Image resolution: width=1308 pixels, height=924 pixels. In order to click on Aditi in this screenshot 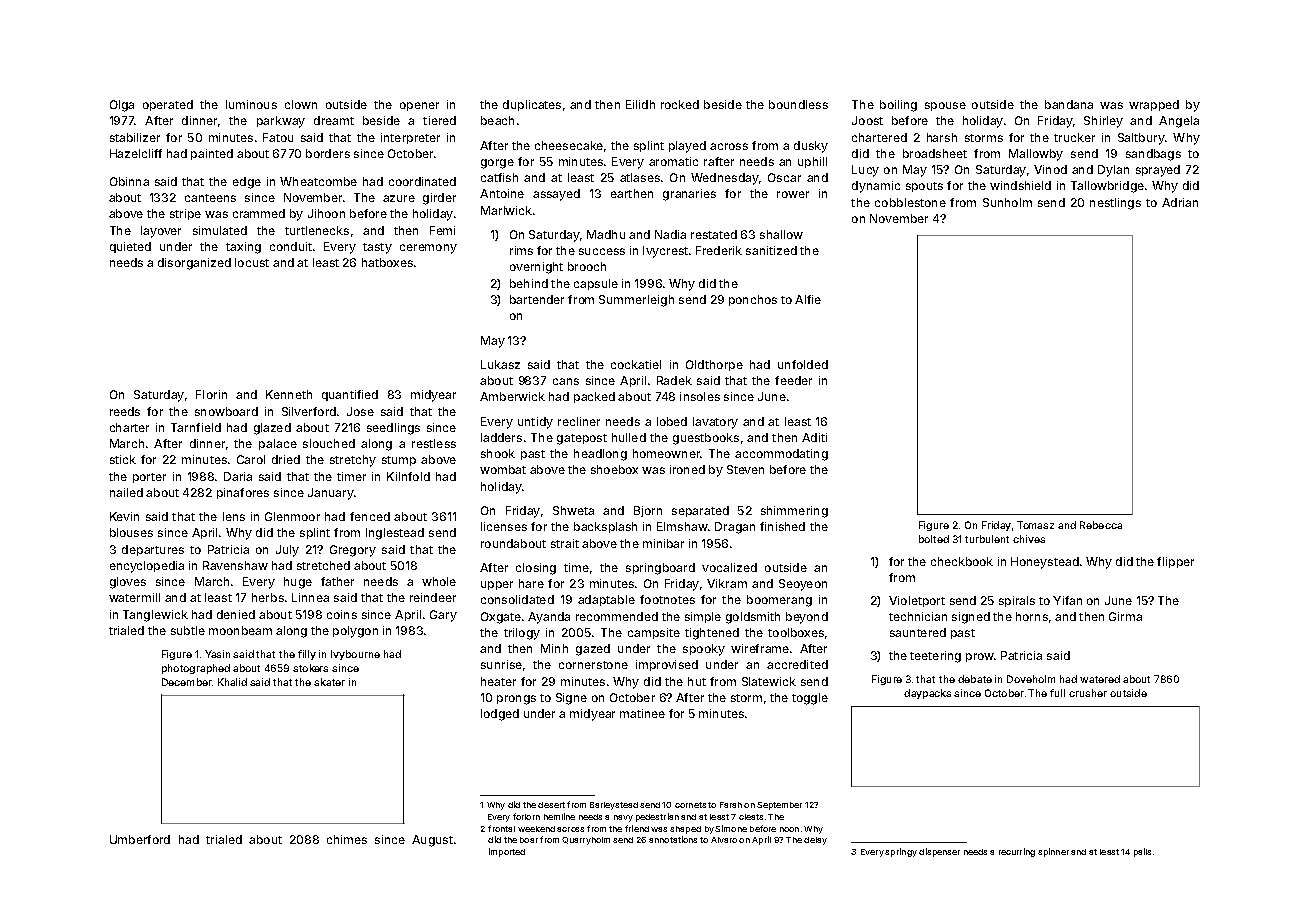, I will do `click(814, 437)`.
